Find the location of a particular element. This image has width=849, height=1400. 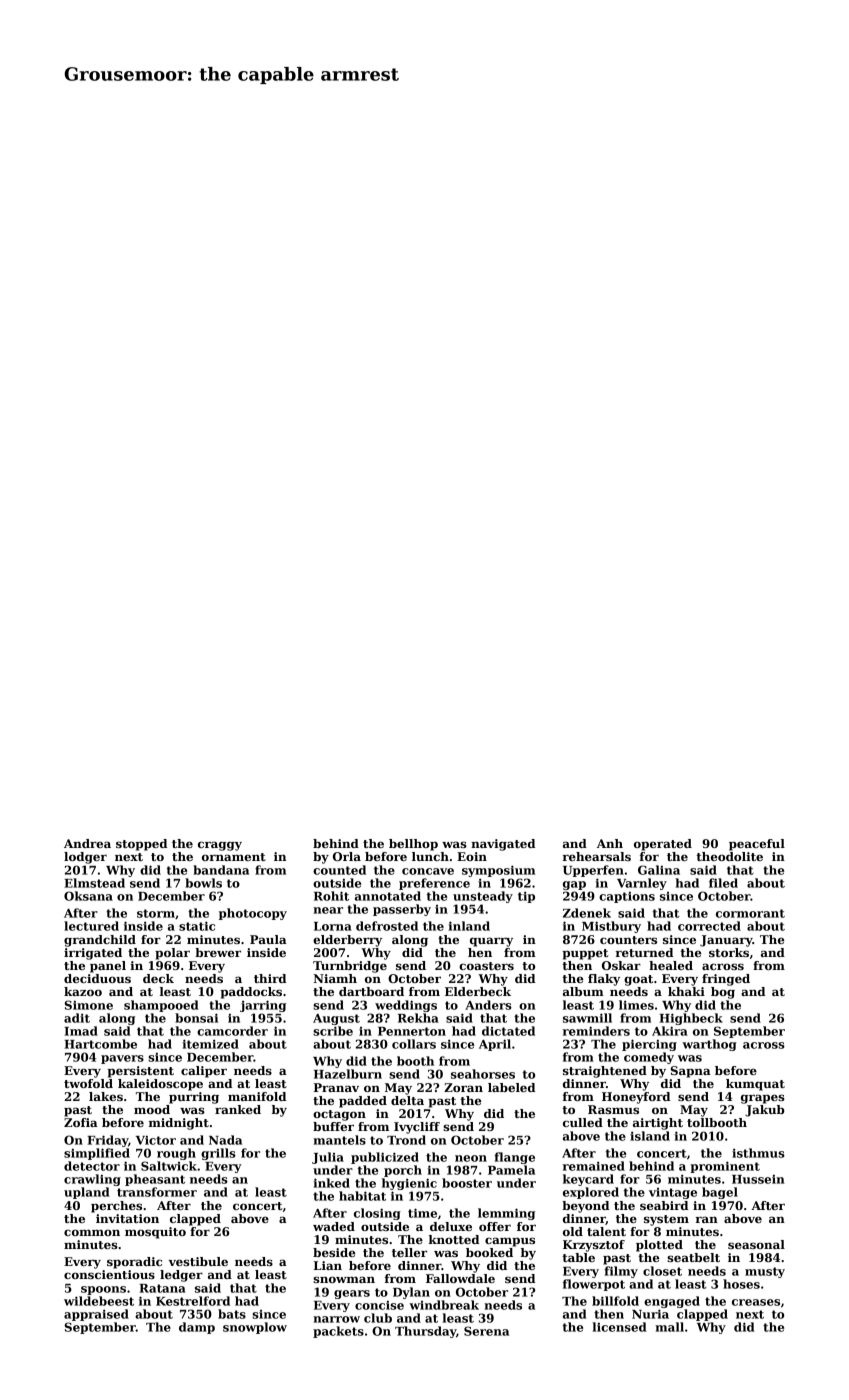

waded is located at coordinates (334, 1226).
